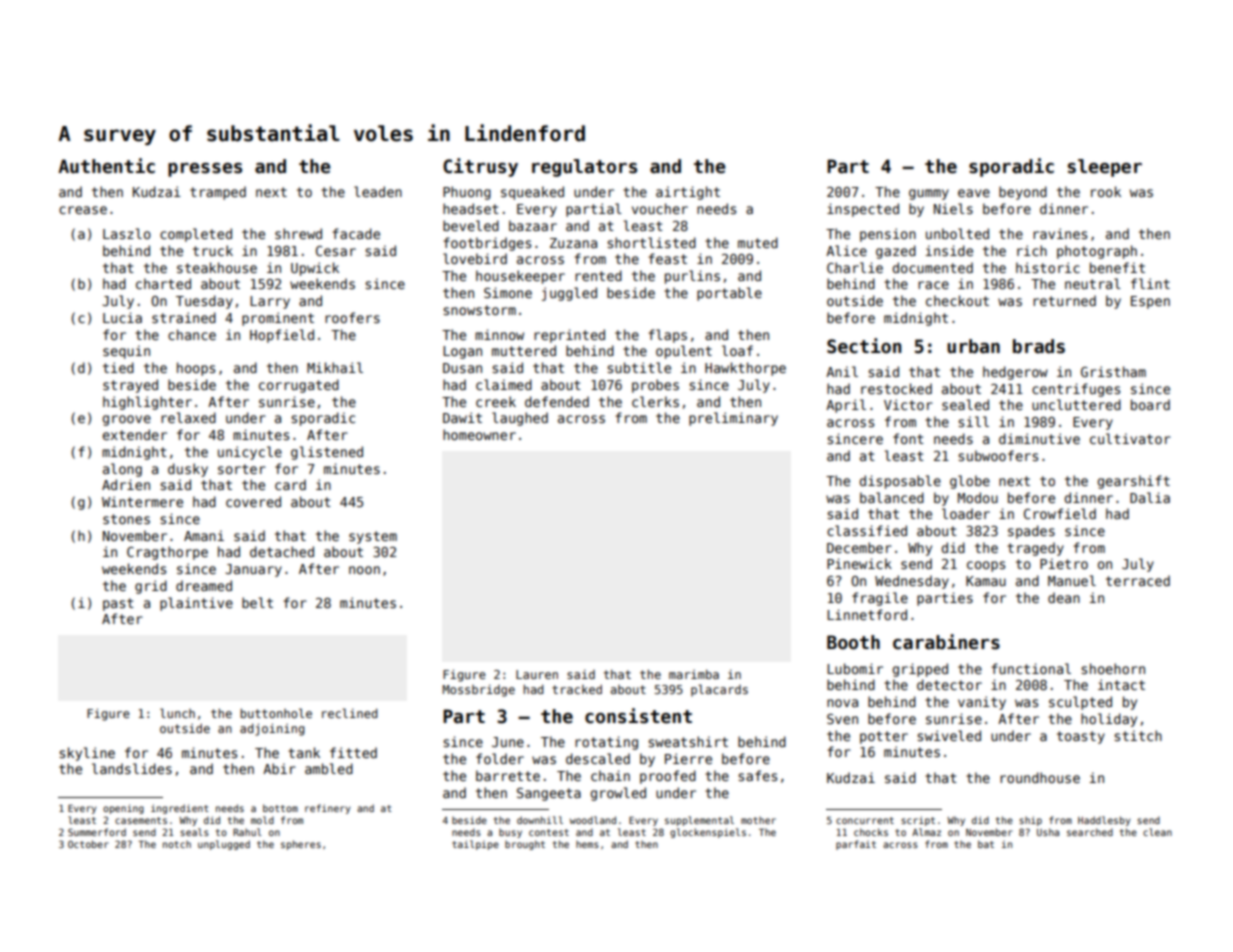 Image resolution: width=1233 pixels, height=952 pixels. Describe the element at coordinates (537, 674) in the screenshot. I see `Lauren` at that location.
